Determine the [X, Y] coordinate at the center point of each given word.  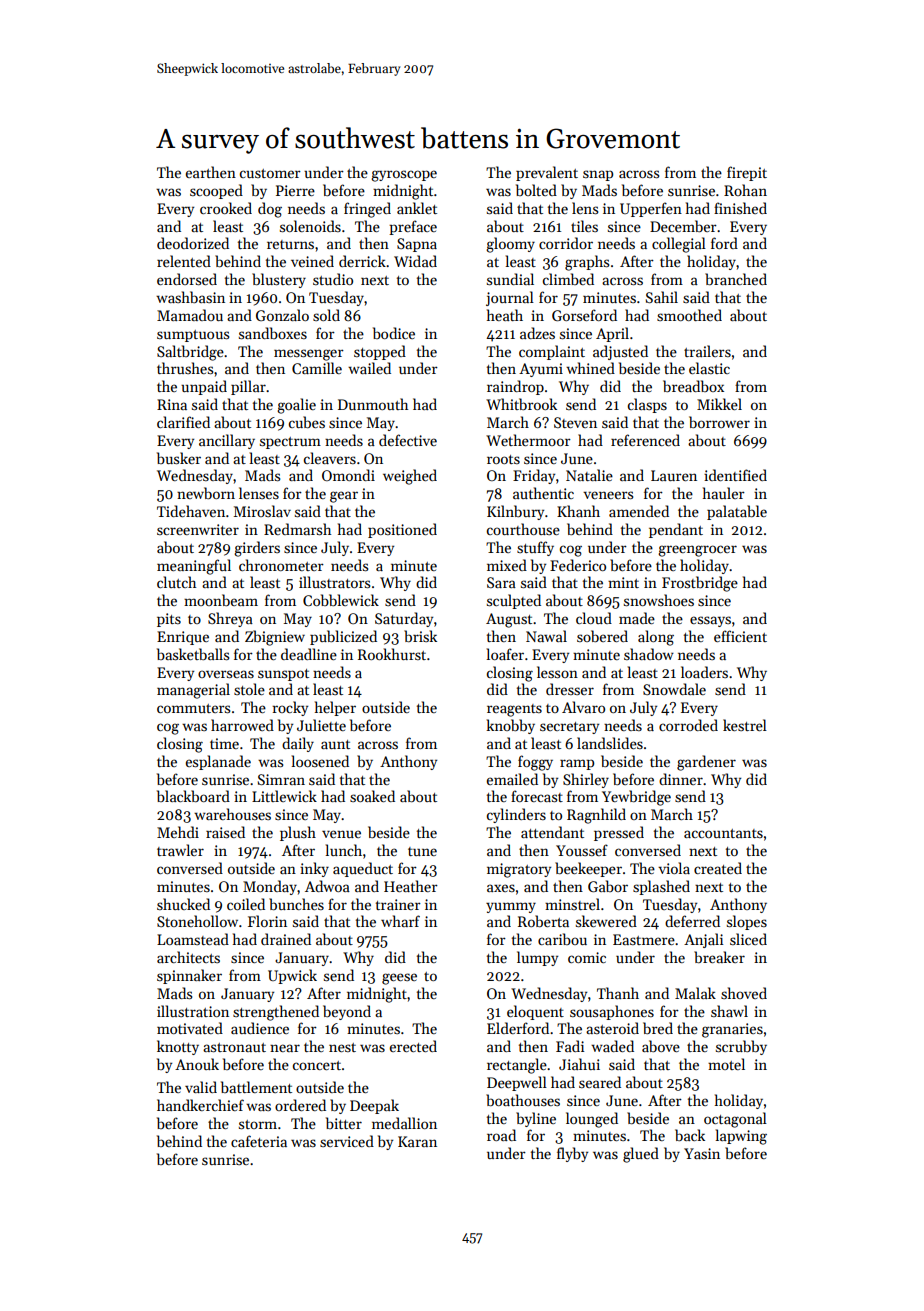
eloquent [535, 1012]
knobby [510, 726]
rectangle [517, 1066]
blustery [279, 280]
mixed [507, 565]
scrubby [741, 1047]
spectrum [290, 443]
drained [286, 939]
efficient [740, 636]
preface [413, 227]
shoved [744, 993]
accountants [723, 833]
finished [740, 208]
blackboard [193, 796]
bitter [344, 1123]
